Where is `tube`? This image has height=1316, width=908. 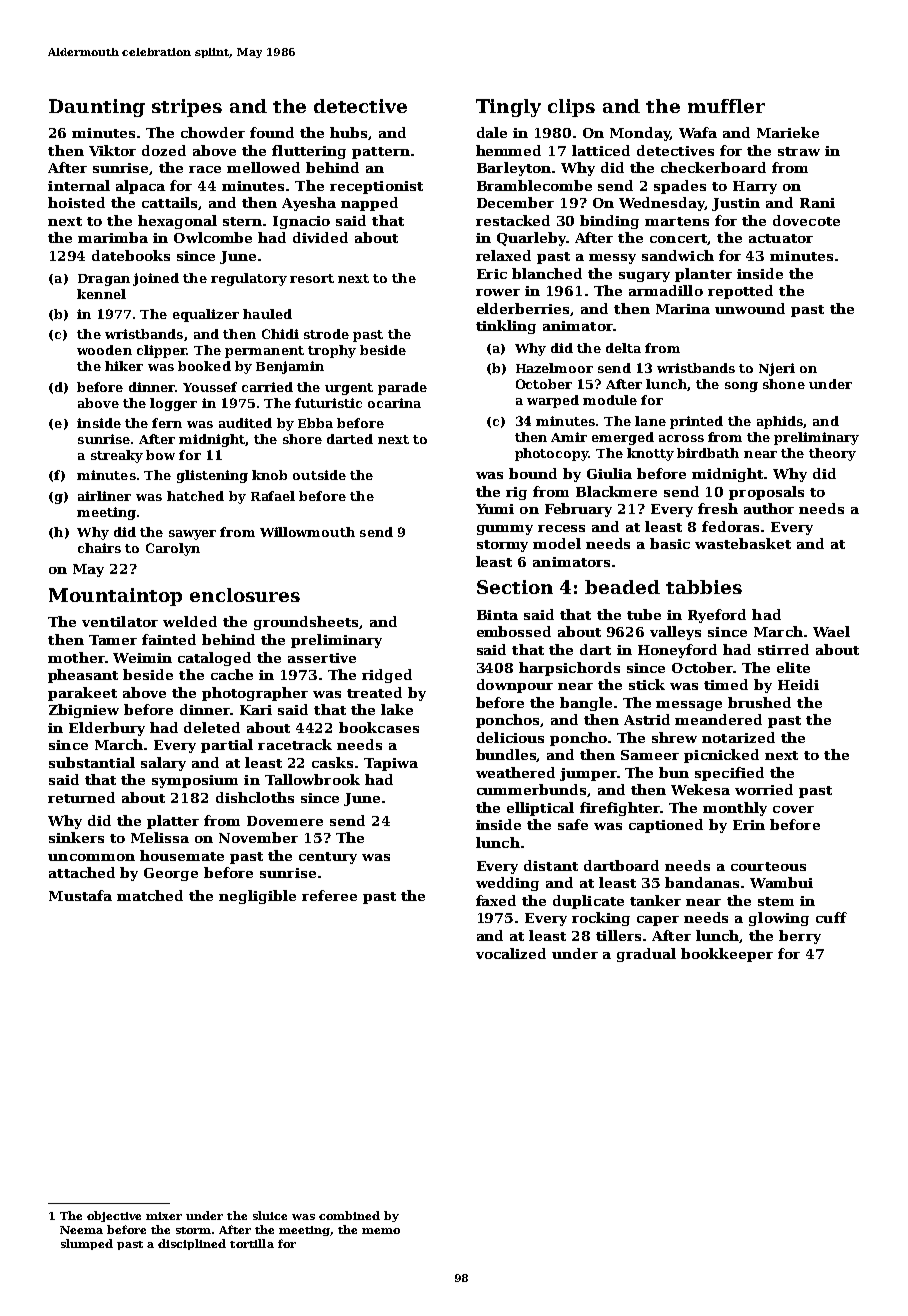 tube is located at coordinates (644, 614).
